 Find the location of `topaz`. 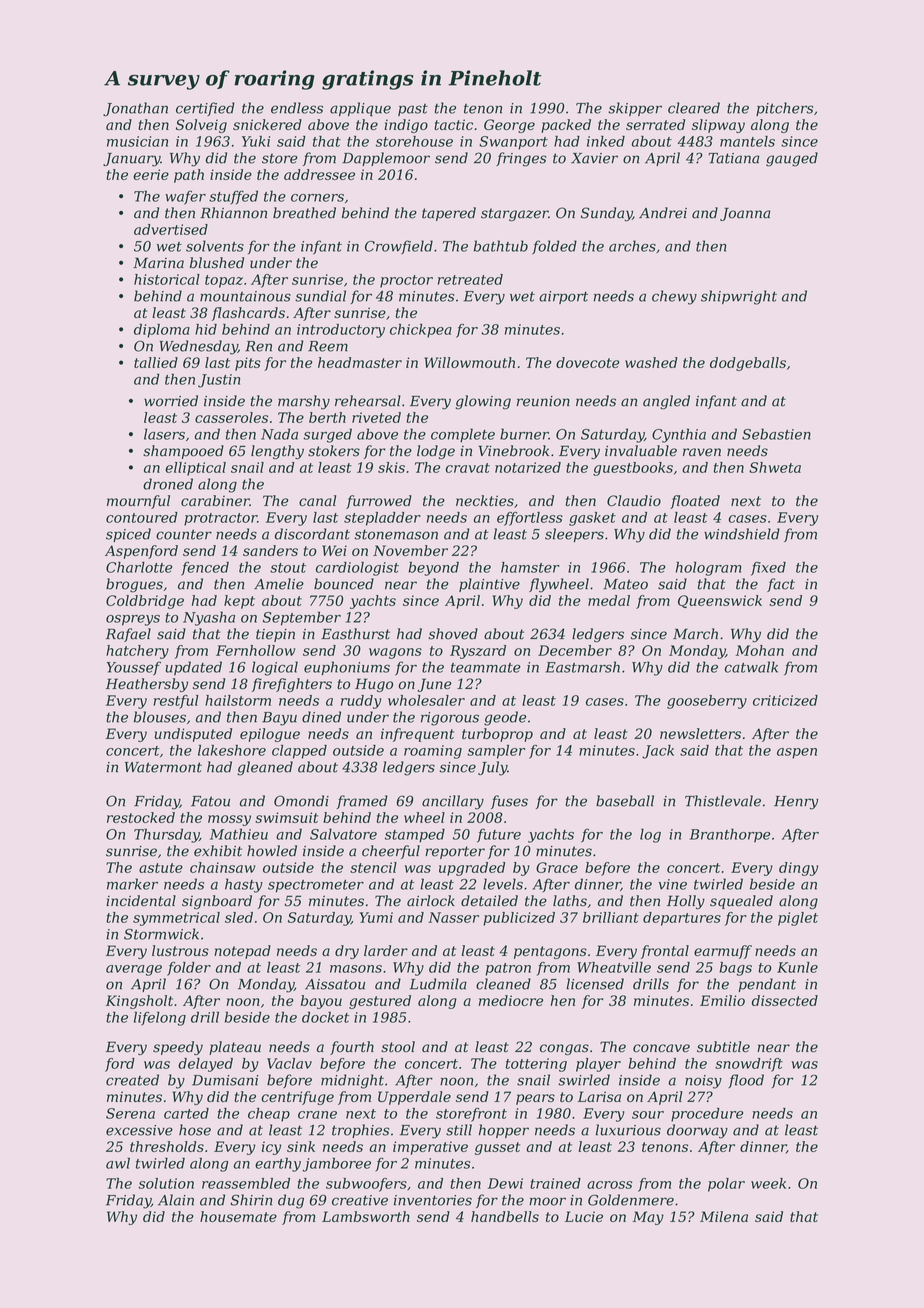

topaz is located at coordinates (224, 281).
